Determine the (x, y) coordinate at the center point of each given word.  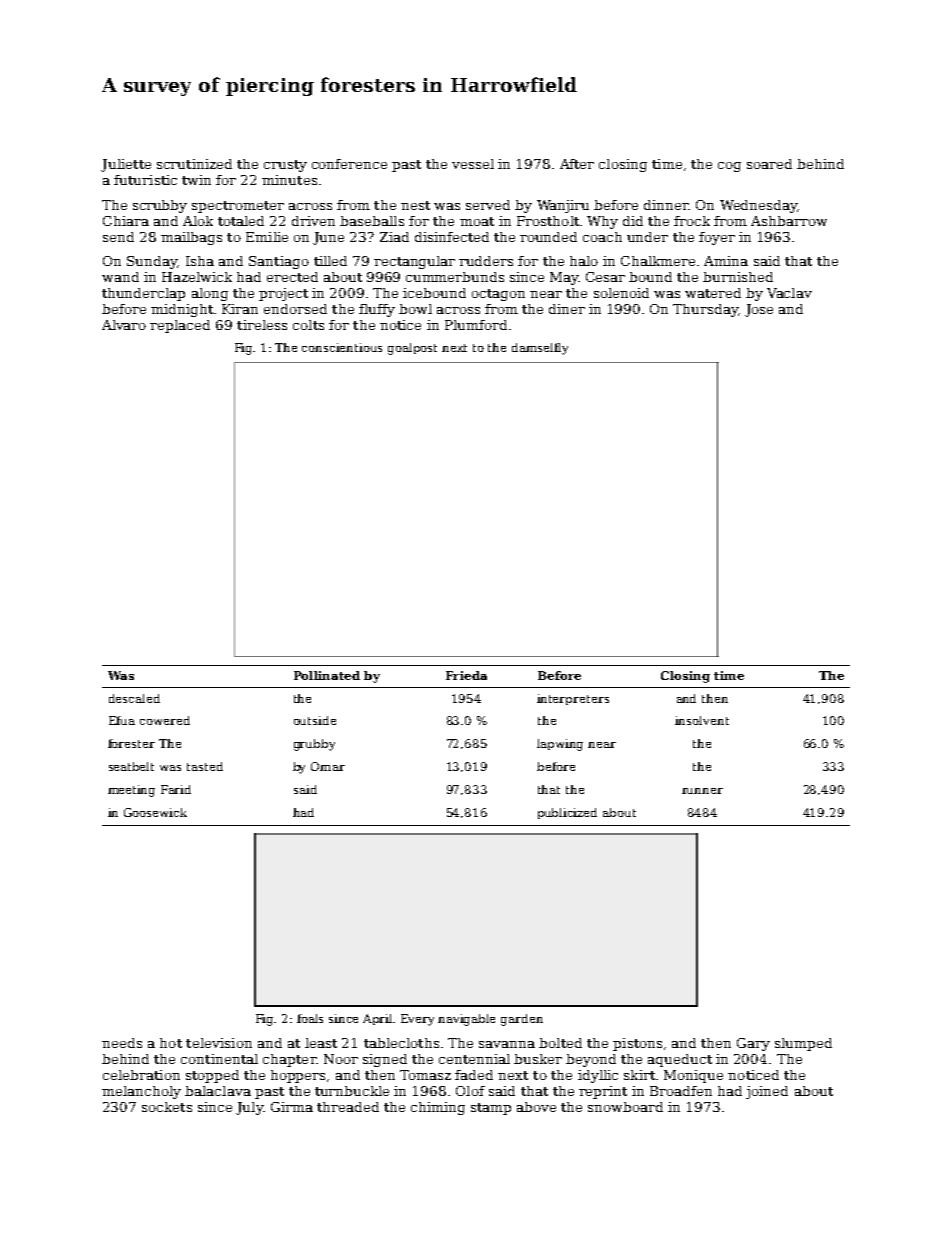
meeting (131, 791)
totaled (241, 221)
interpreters (573, 699)
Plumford (476, 325)
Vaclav (789, 293)
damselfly (540, 349)
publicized (567, 813)
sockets (167, 1107)
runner (702, 791)
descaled (134, 698)
